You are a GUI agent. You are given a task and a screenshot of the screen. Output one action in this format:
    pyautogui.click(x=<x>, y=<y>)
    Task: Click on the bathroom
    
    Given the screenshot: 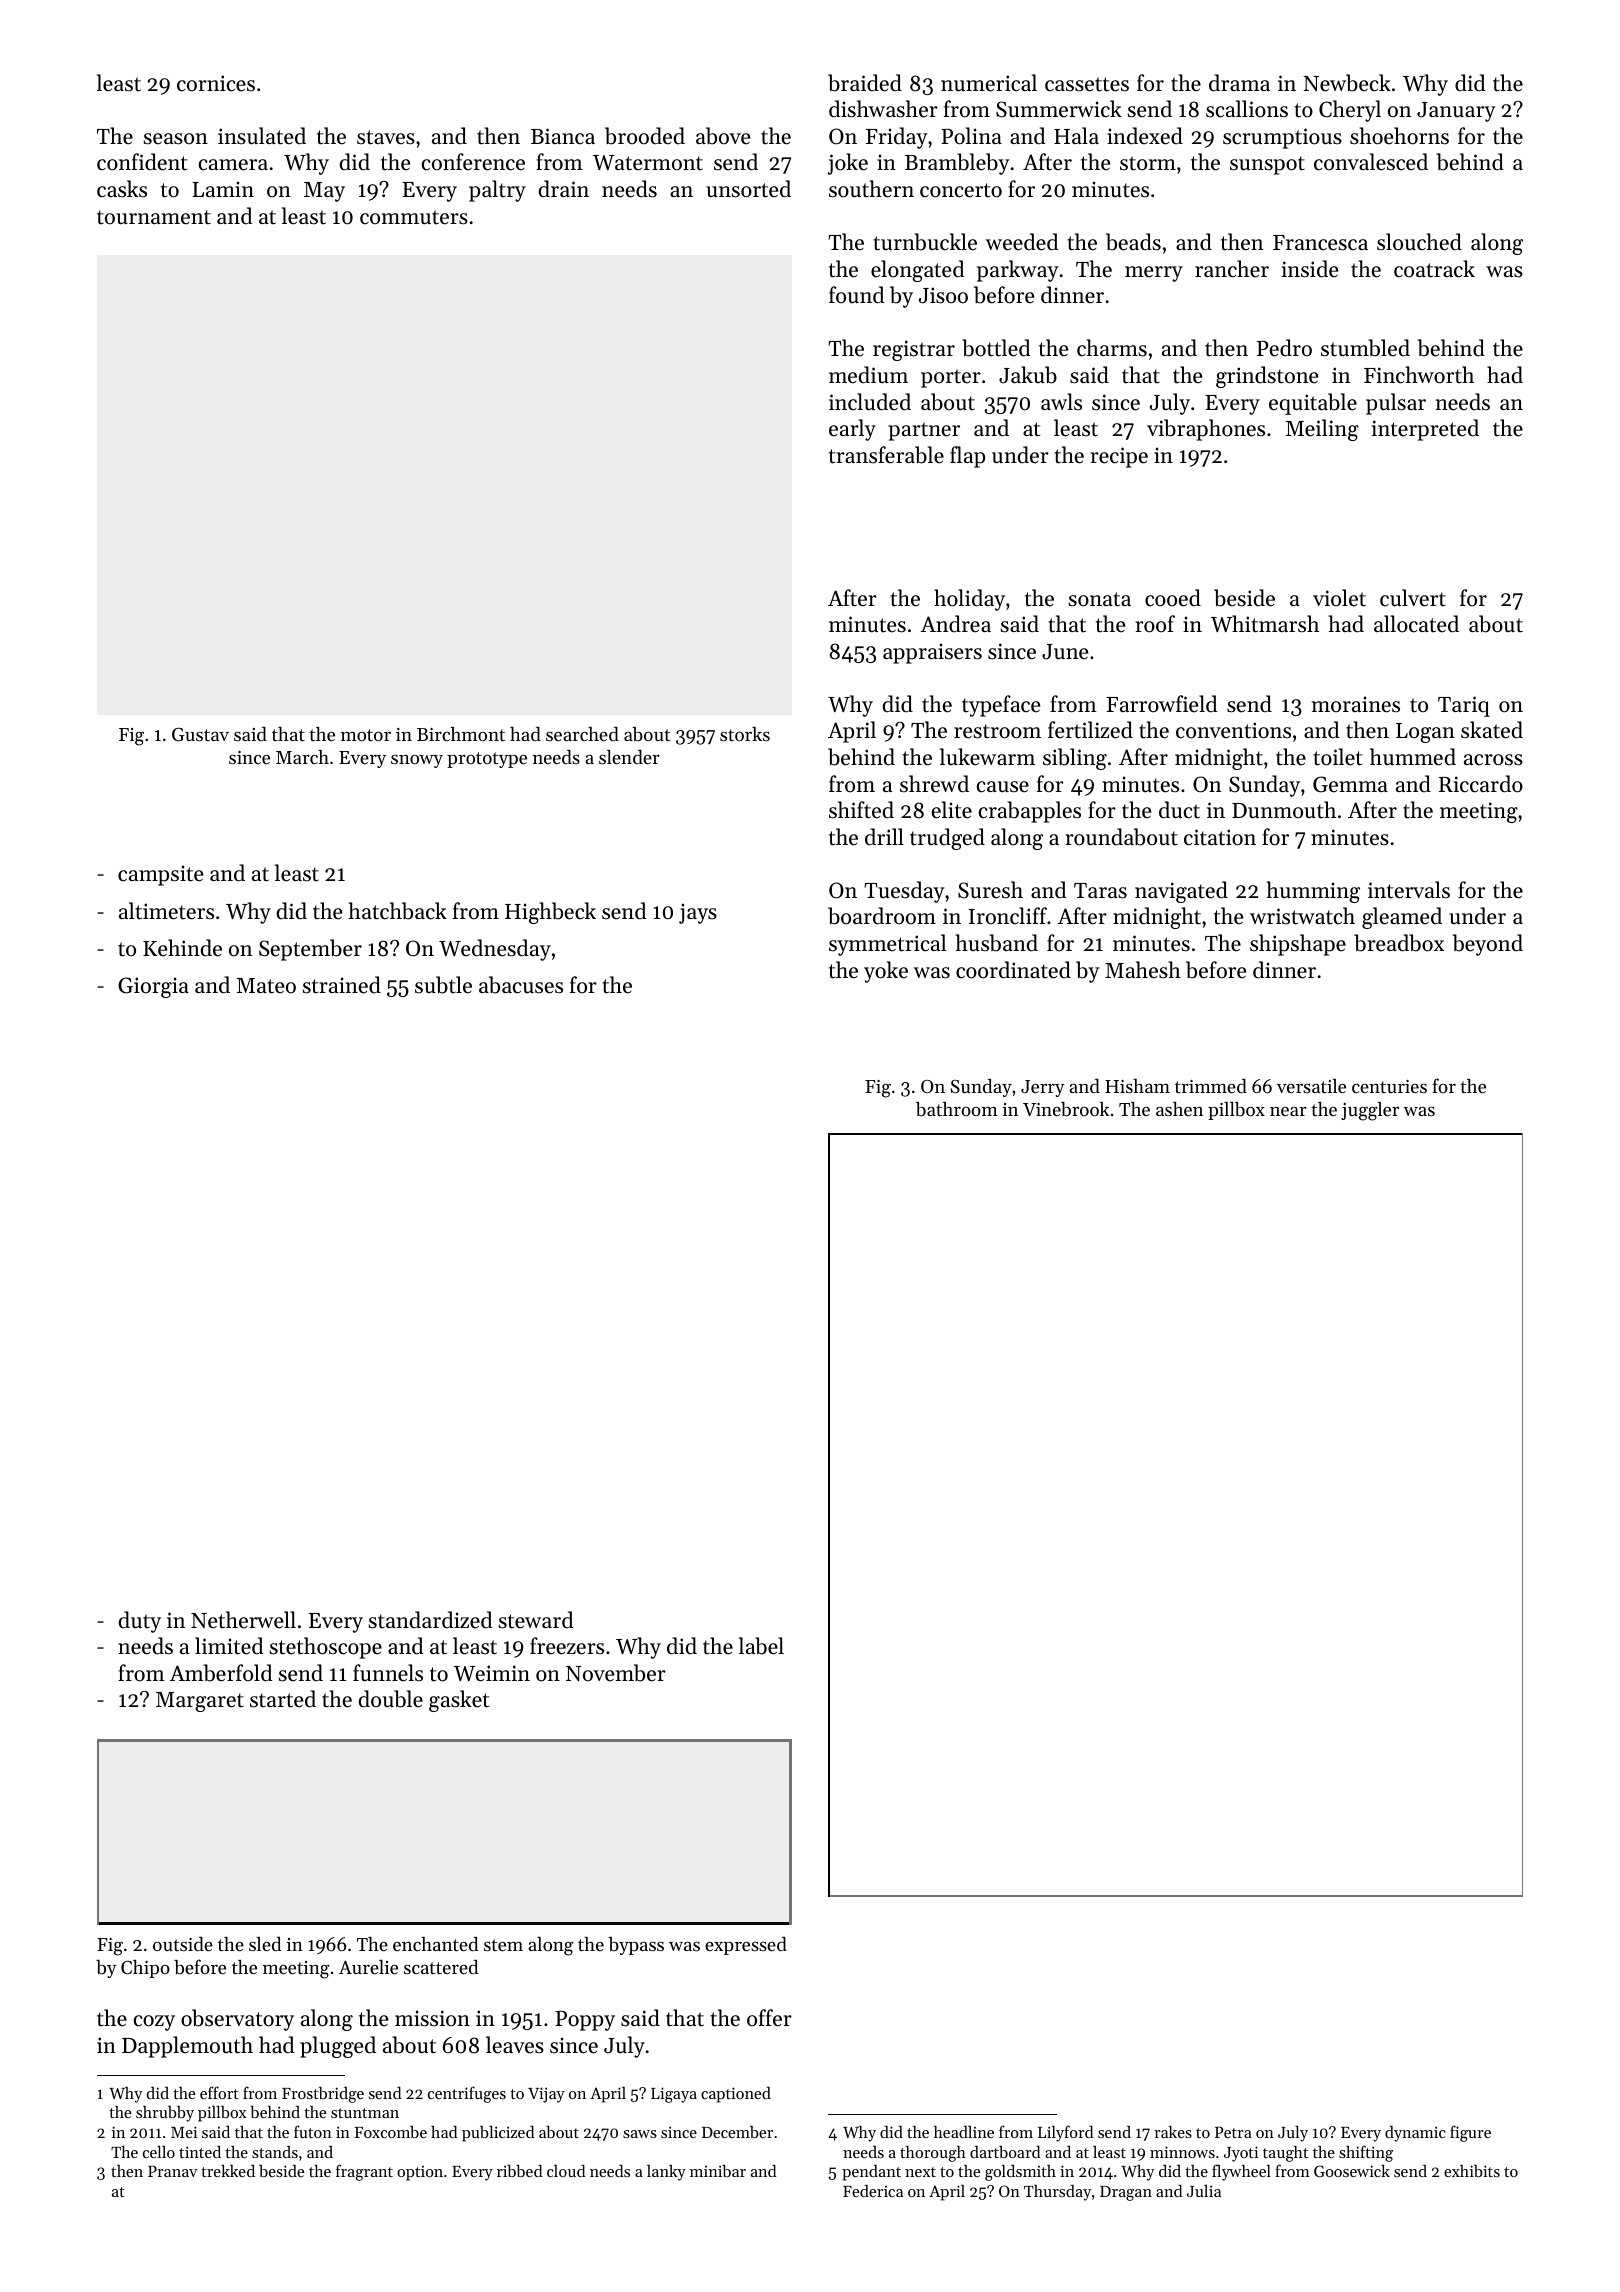 What is the action you would take?
    pyautogui.click(x=957, y=1109)
